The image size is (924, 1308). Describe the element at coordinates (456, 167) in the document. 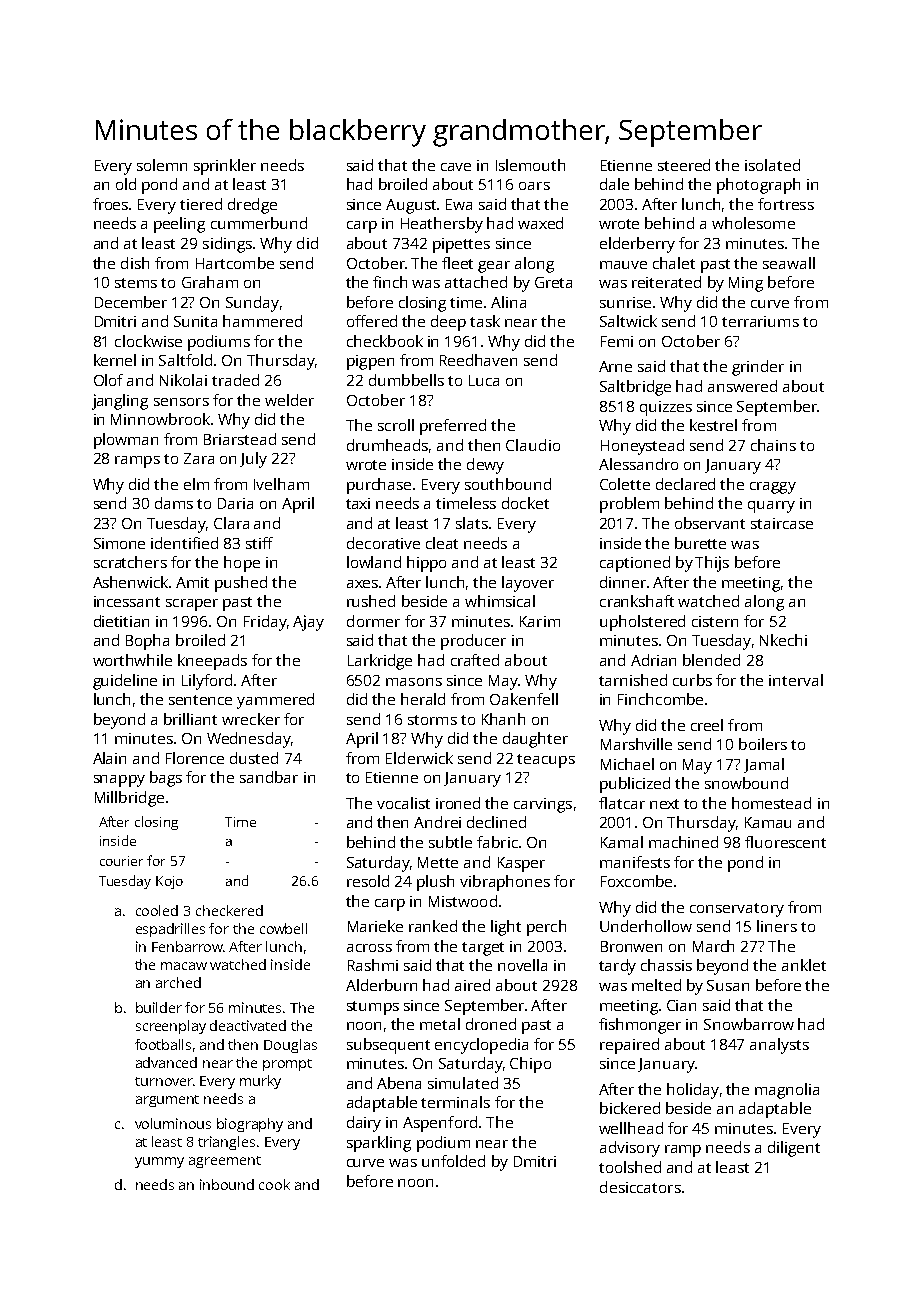

I see `cave` at that location.
